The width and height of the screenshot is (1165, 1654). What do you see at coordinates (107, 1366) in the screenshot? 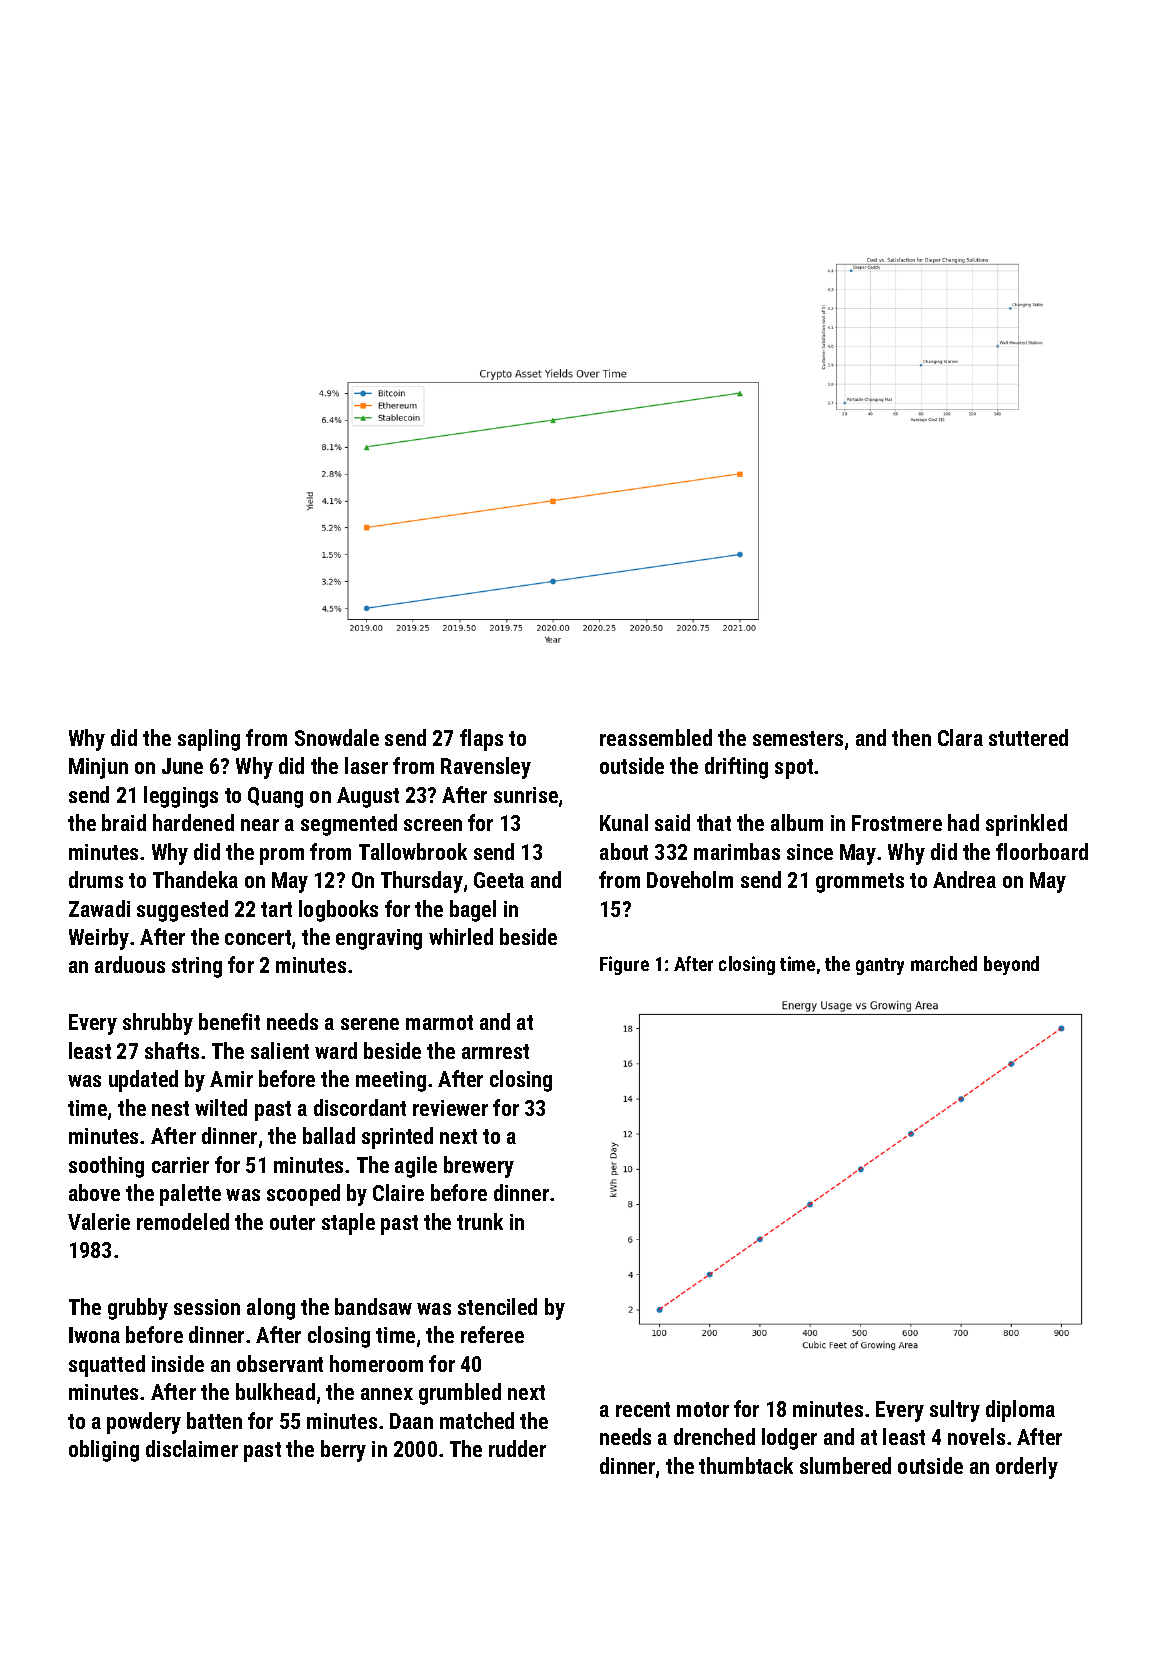
I see `squatted` at bounding box center [107, 1366].
